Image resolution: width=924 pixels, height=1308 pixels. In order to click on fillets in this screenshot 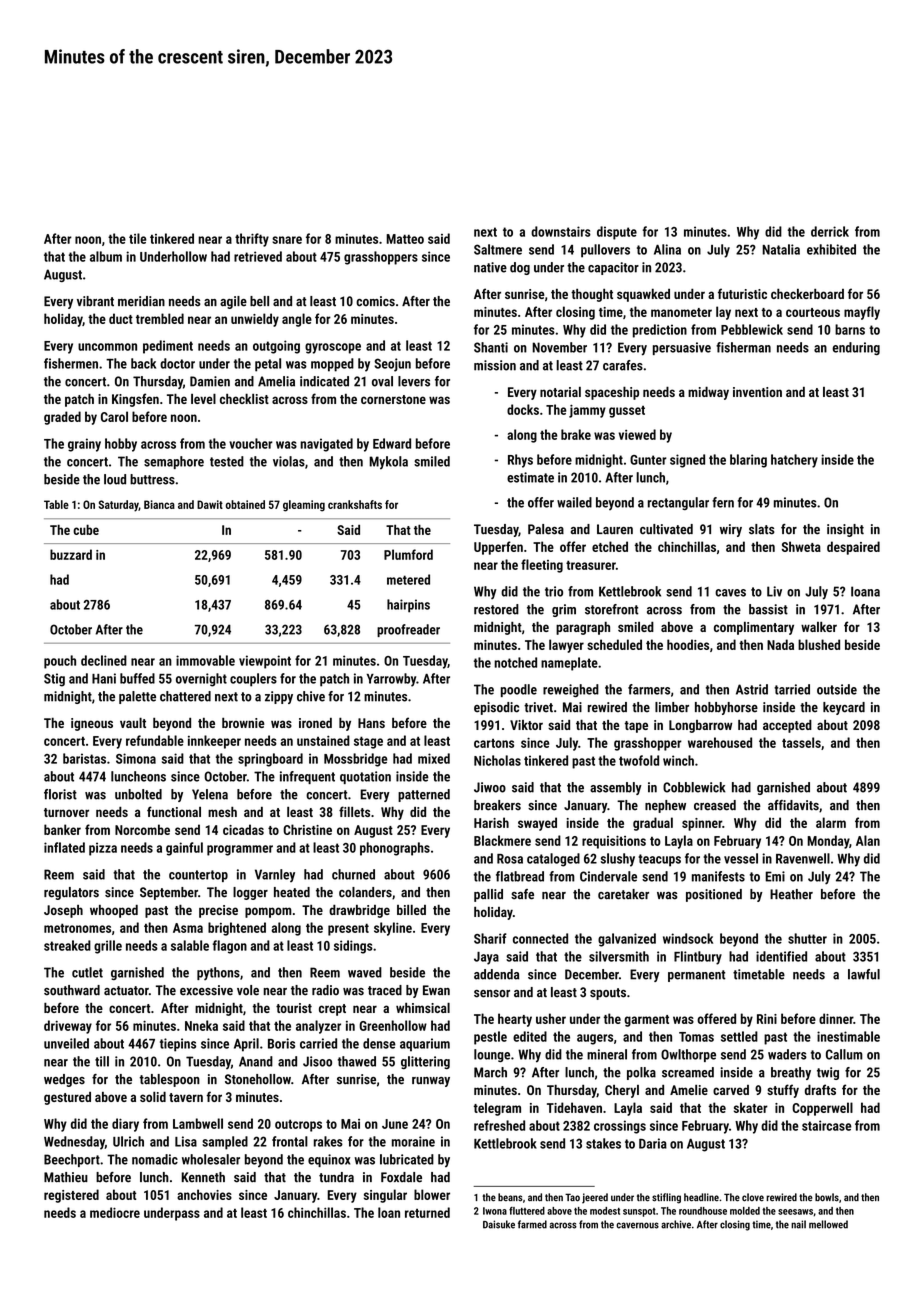, I will do `click(354, 811)`.
